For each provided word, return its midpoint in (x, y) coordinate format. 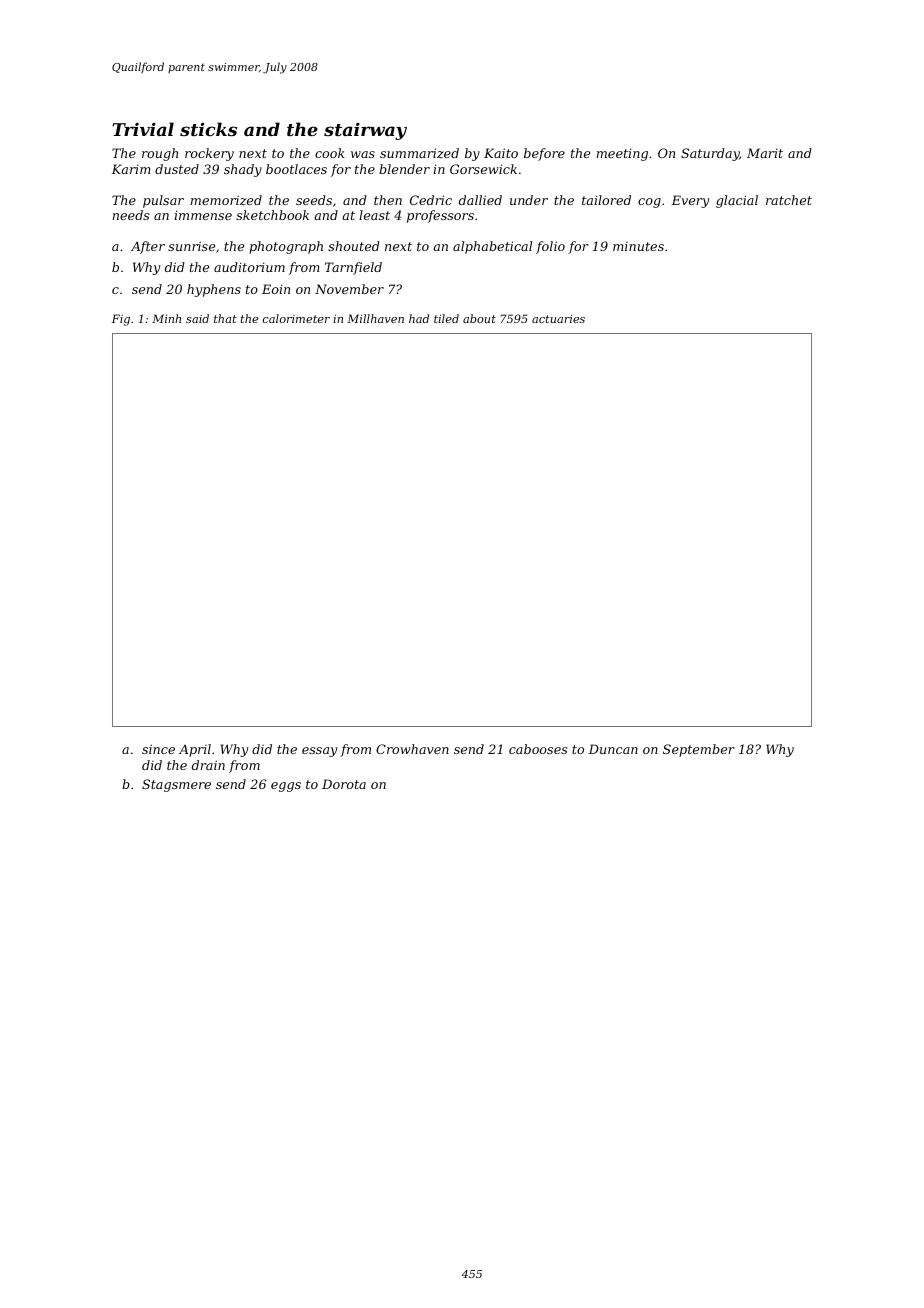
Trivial (143, 129)
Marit (765, 153)
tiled (446, 318)
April (195, 750)
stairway (365, 131)
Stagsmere (176, 785)
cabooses (538, 749)
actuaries (558, 319)
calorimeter (296, 318)
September (699, 750)
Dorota (344, 784)
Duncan (613, 749)
